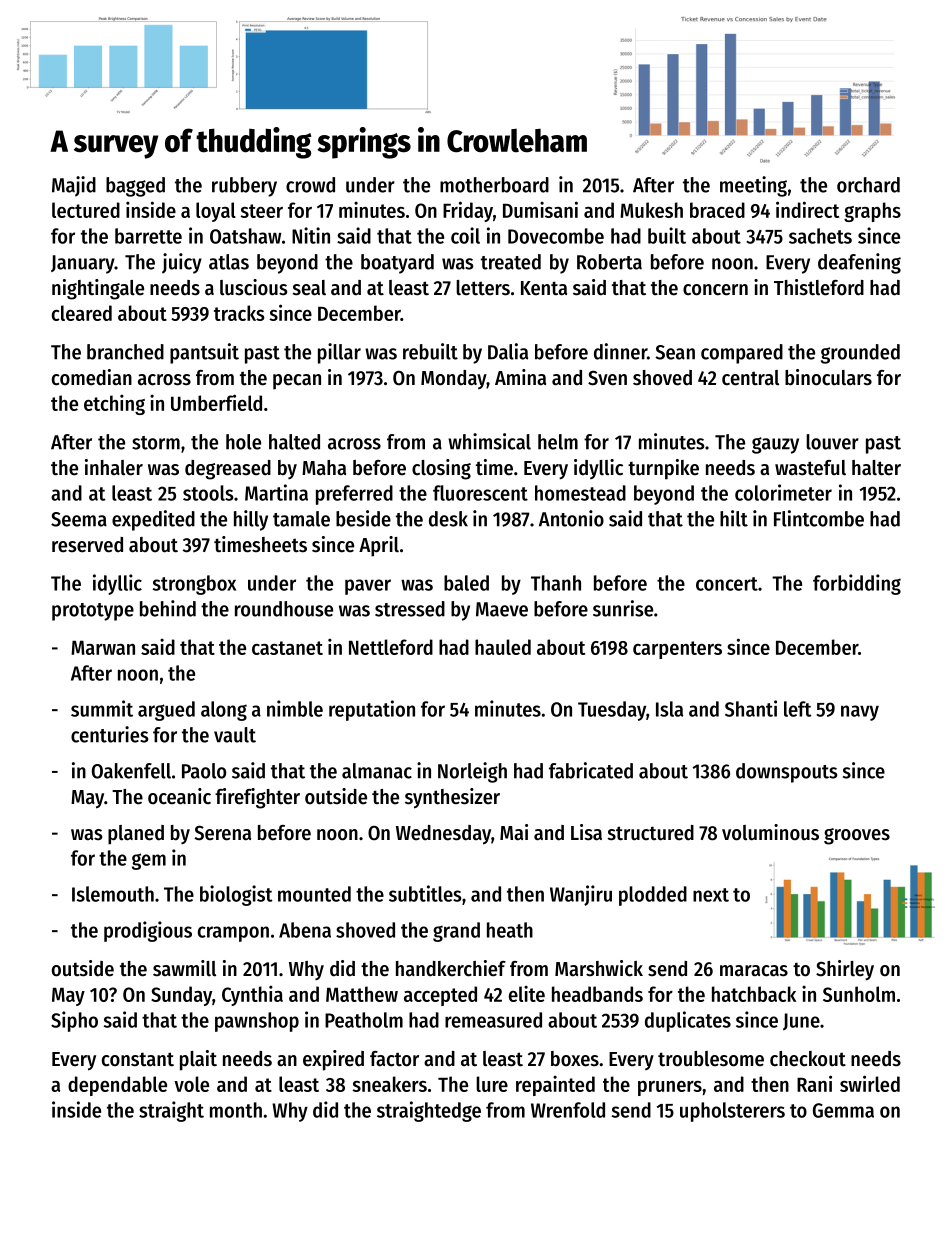  What do you see at coordinates (819, 518) in the screenshot?
I see `Flintcombe` at bounding box center [819, 518].
